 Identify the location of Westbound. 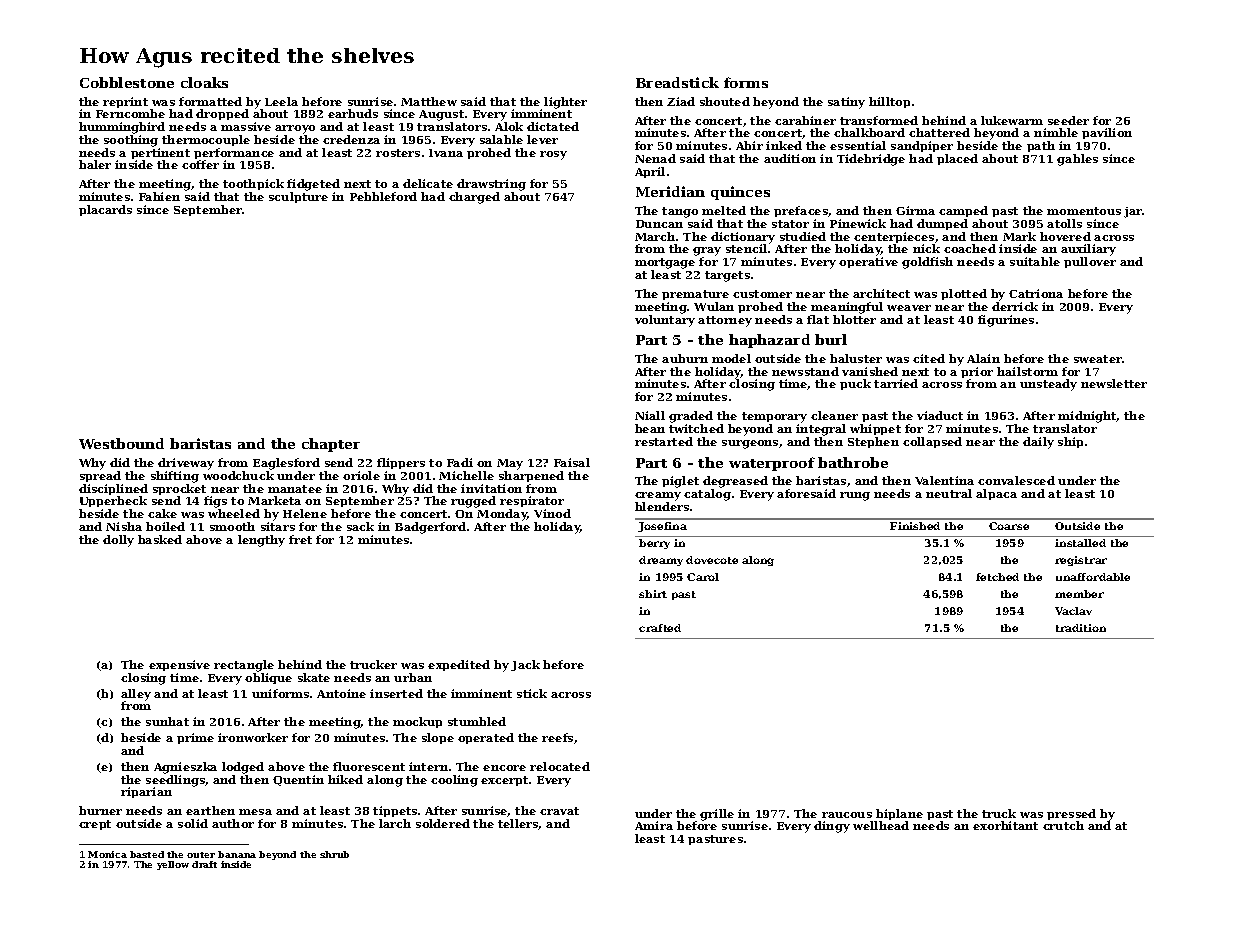
(121, 443).
